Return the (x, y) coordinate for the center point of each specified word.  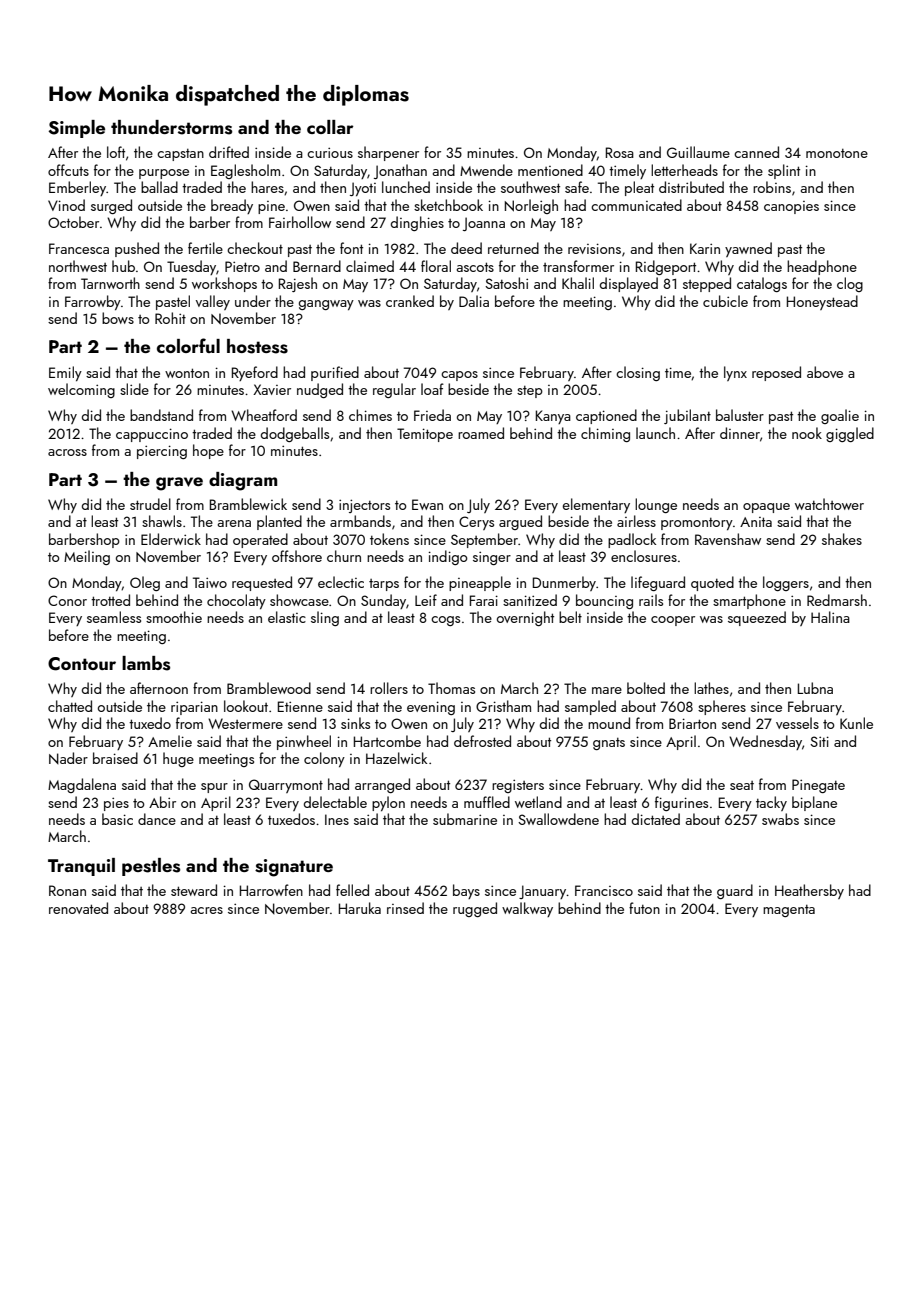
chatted (70, 706)
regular (394, 390)
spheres (722, 707)
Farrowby (93, 302)
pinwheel (304, 742)
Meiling (87, 557)
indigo (448, 557)
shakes (842, 539)
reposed (776, 373)
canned (756, 152)
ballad (159, 187)
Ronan (67, 890)
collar (330, 127)
